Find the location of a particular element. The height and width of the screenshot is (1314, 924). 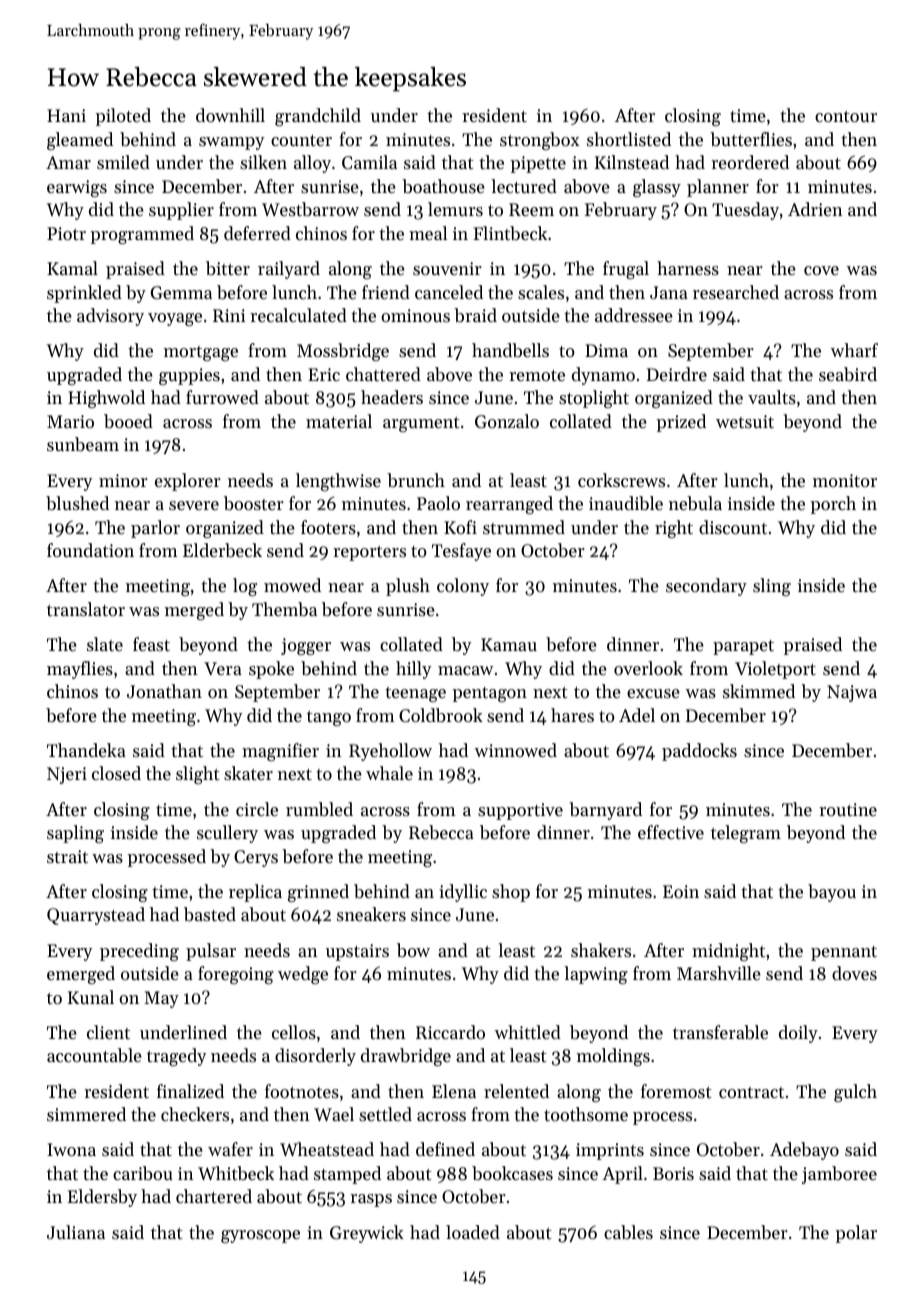

sling is located at coordinates (772, 587).
